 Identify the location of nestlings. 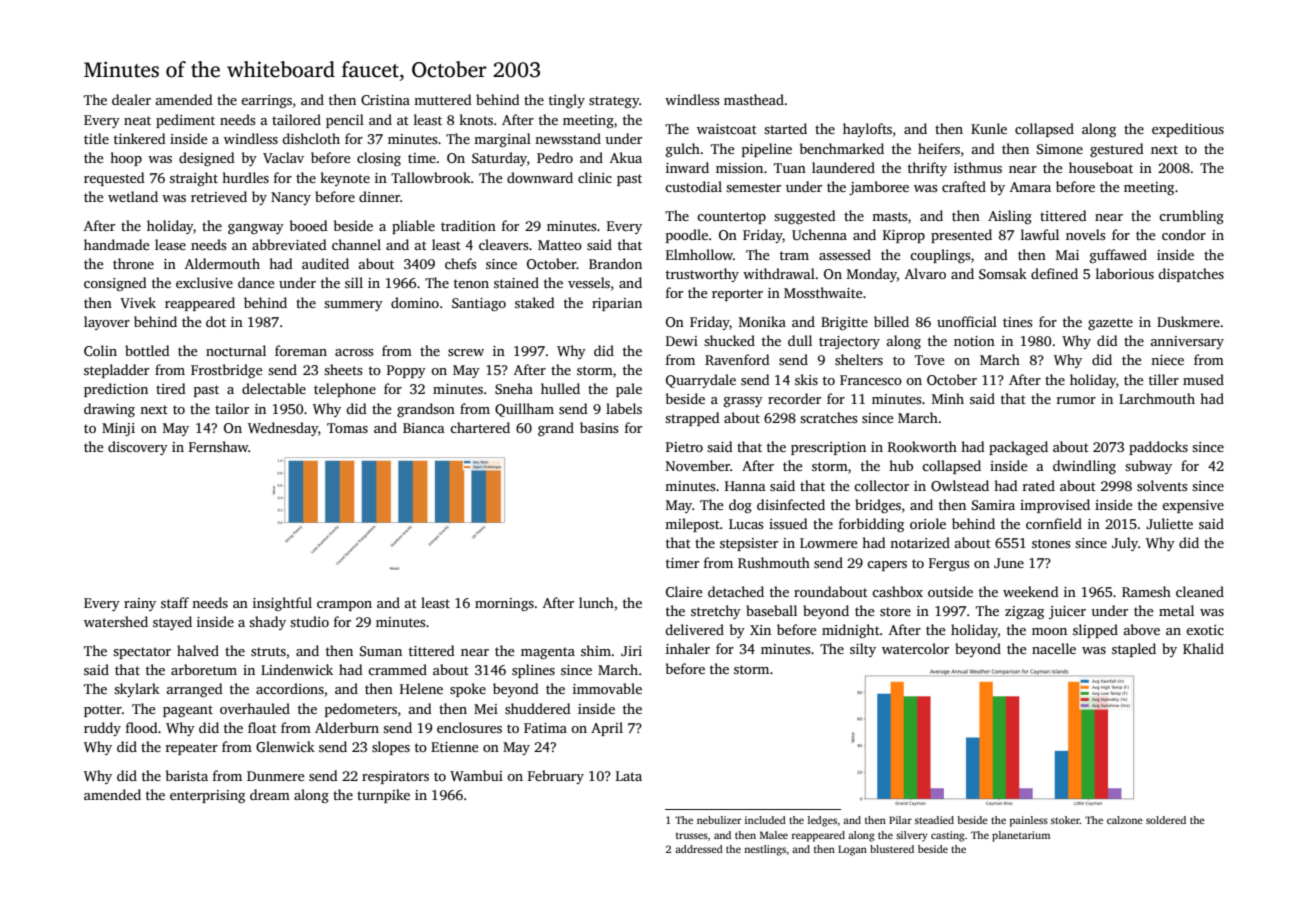
(765, 850).
